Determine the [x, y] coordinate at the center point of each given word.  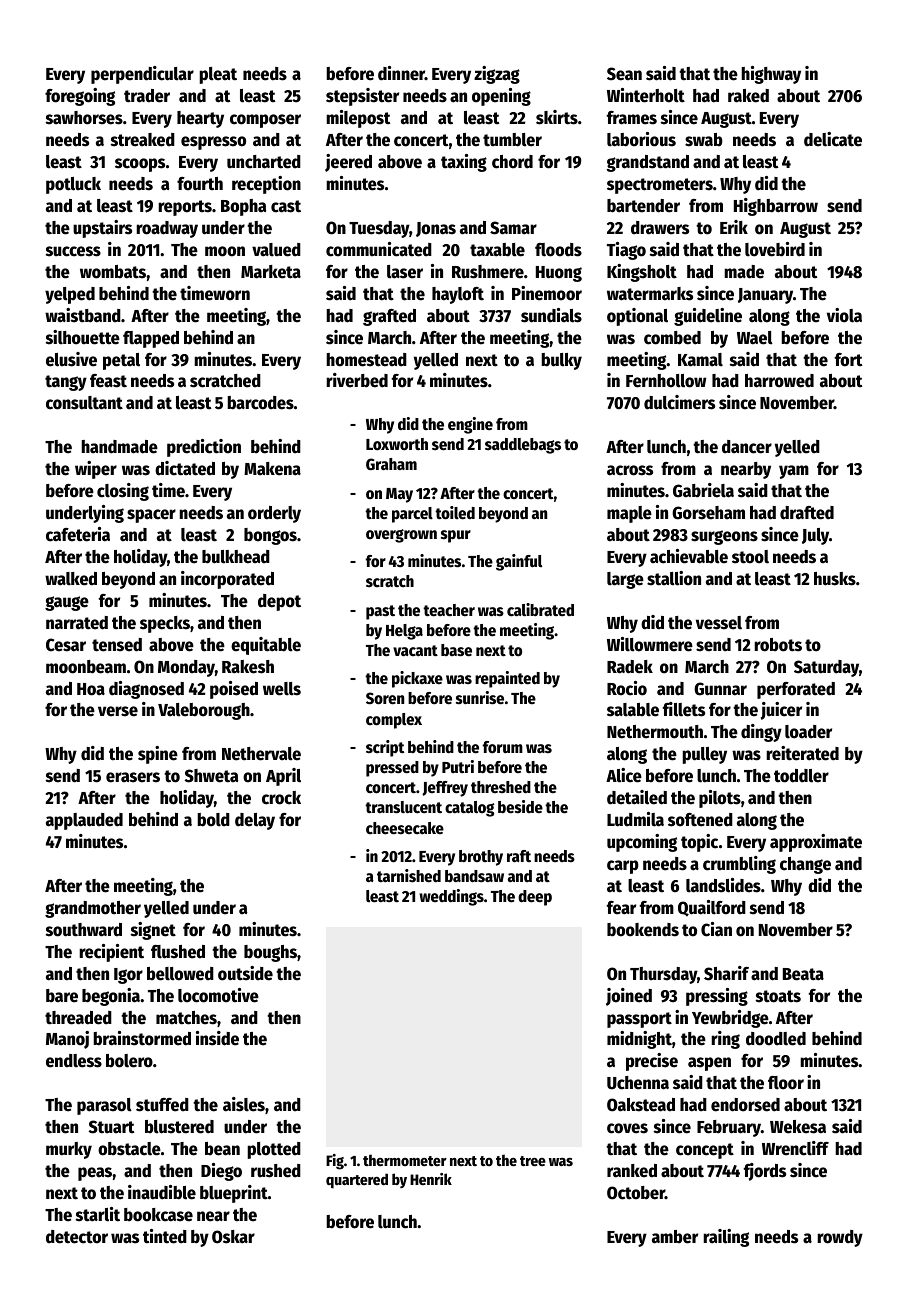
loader [808, 732]
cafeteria [78, 534]
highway [771, 75]
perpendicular [142, 75]
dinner [401, 73]
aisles [244, 1104]
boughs [270, 953]
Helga [404, 632]
